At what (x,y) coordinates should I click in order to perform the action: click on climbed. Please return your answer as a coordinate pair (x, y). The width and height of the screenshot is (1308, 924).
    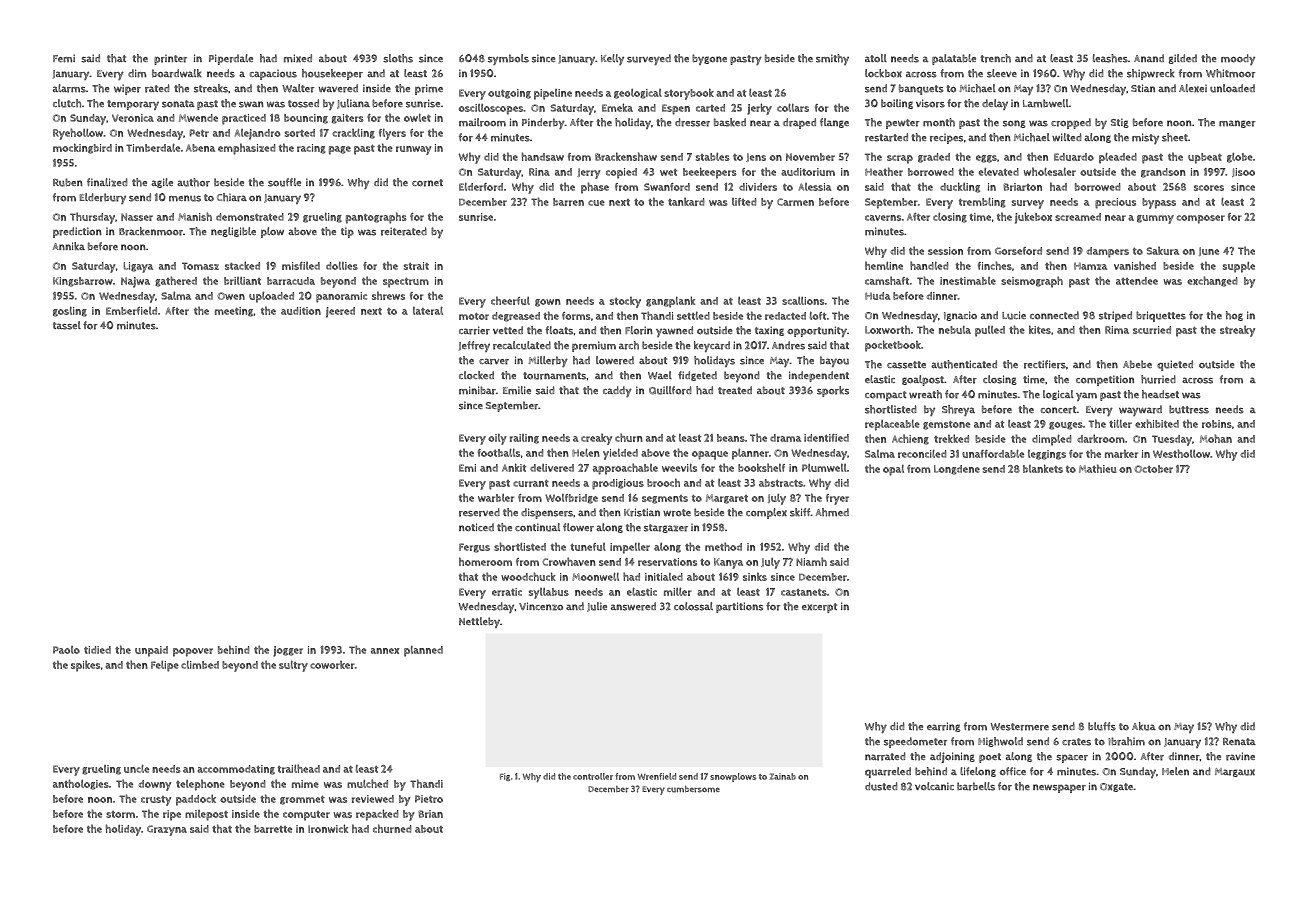
    Looking at the image, I should click on (200, 664).
